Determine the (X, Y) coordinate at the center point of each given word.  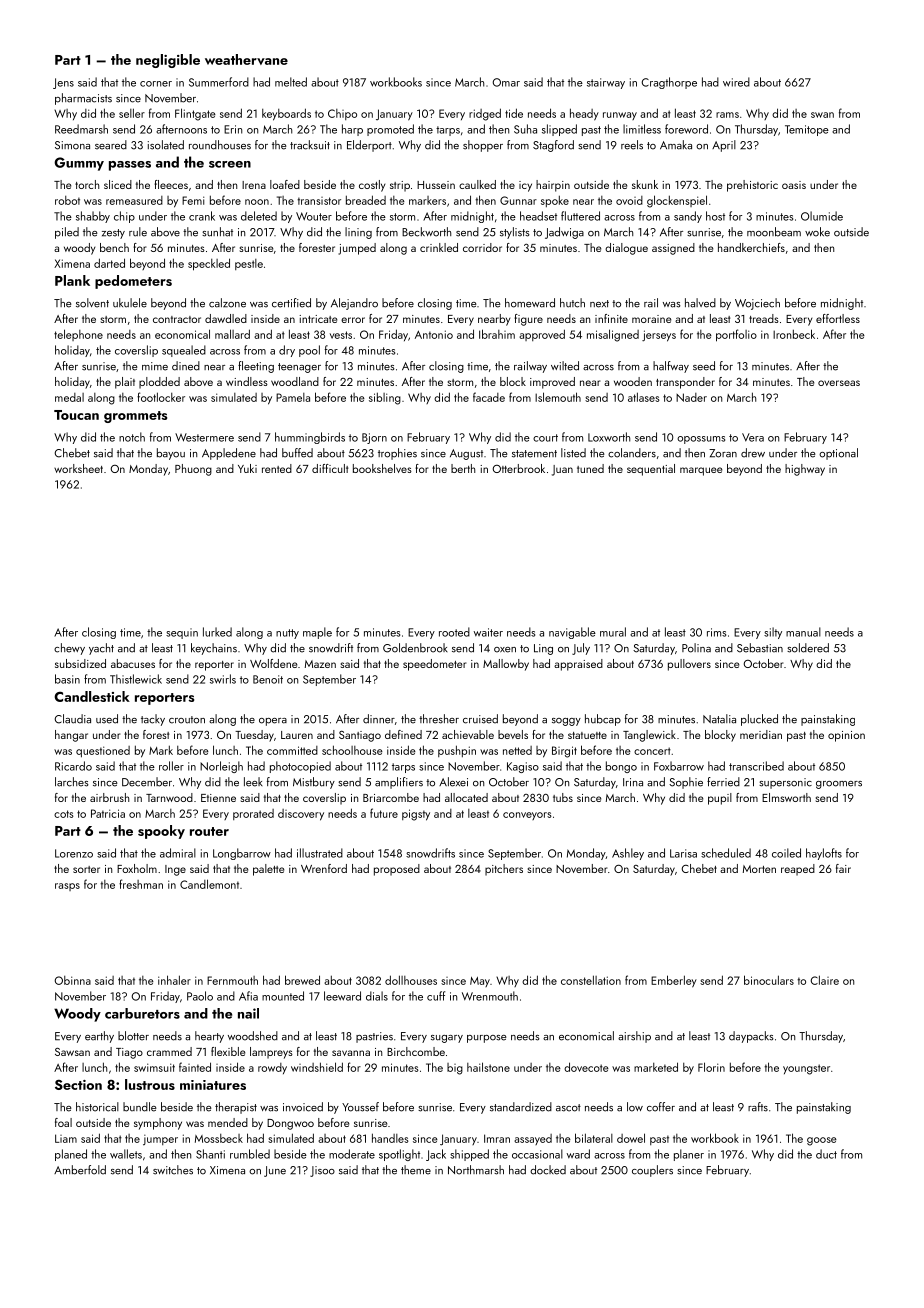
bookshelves (382, 468)
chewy (69, 649)
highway (805, 470)
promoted (390, 130)
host (715, 216)
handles (390, 1138)
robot (67, 200)
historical (97, 1107)
